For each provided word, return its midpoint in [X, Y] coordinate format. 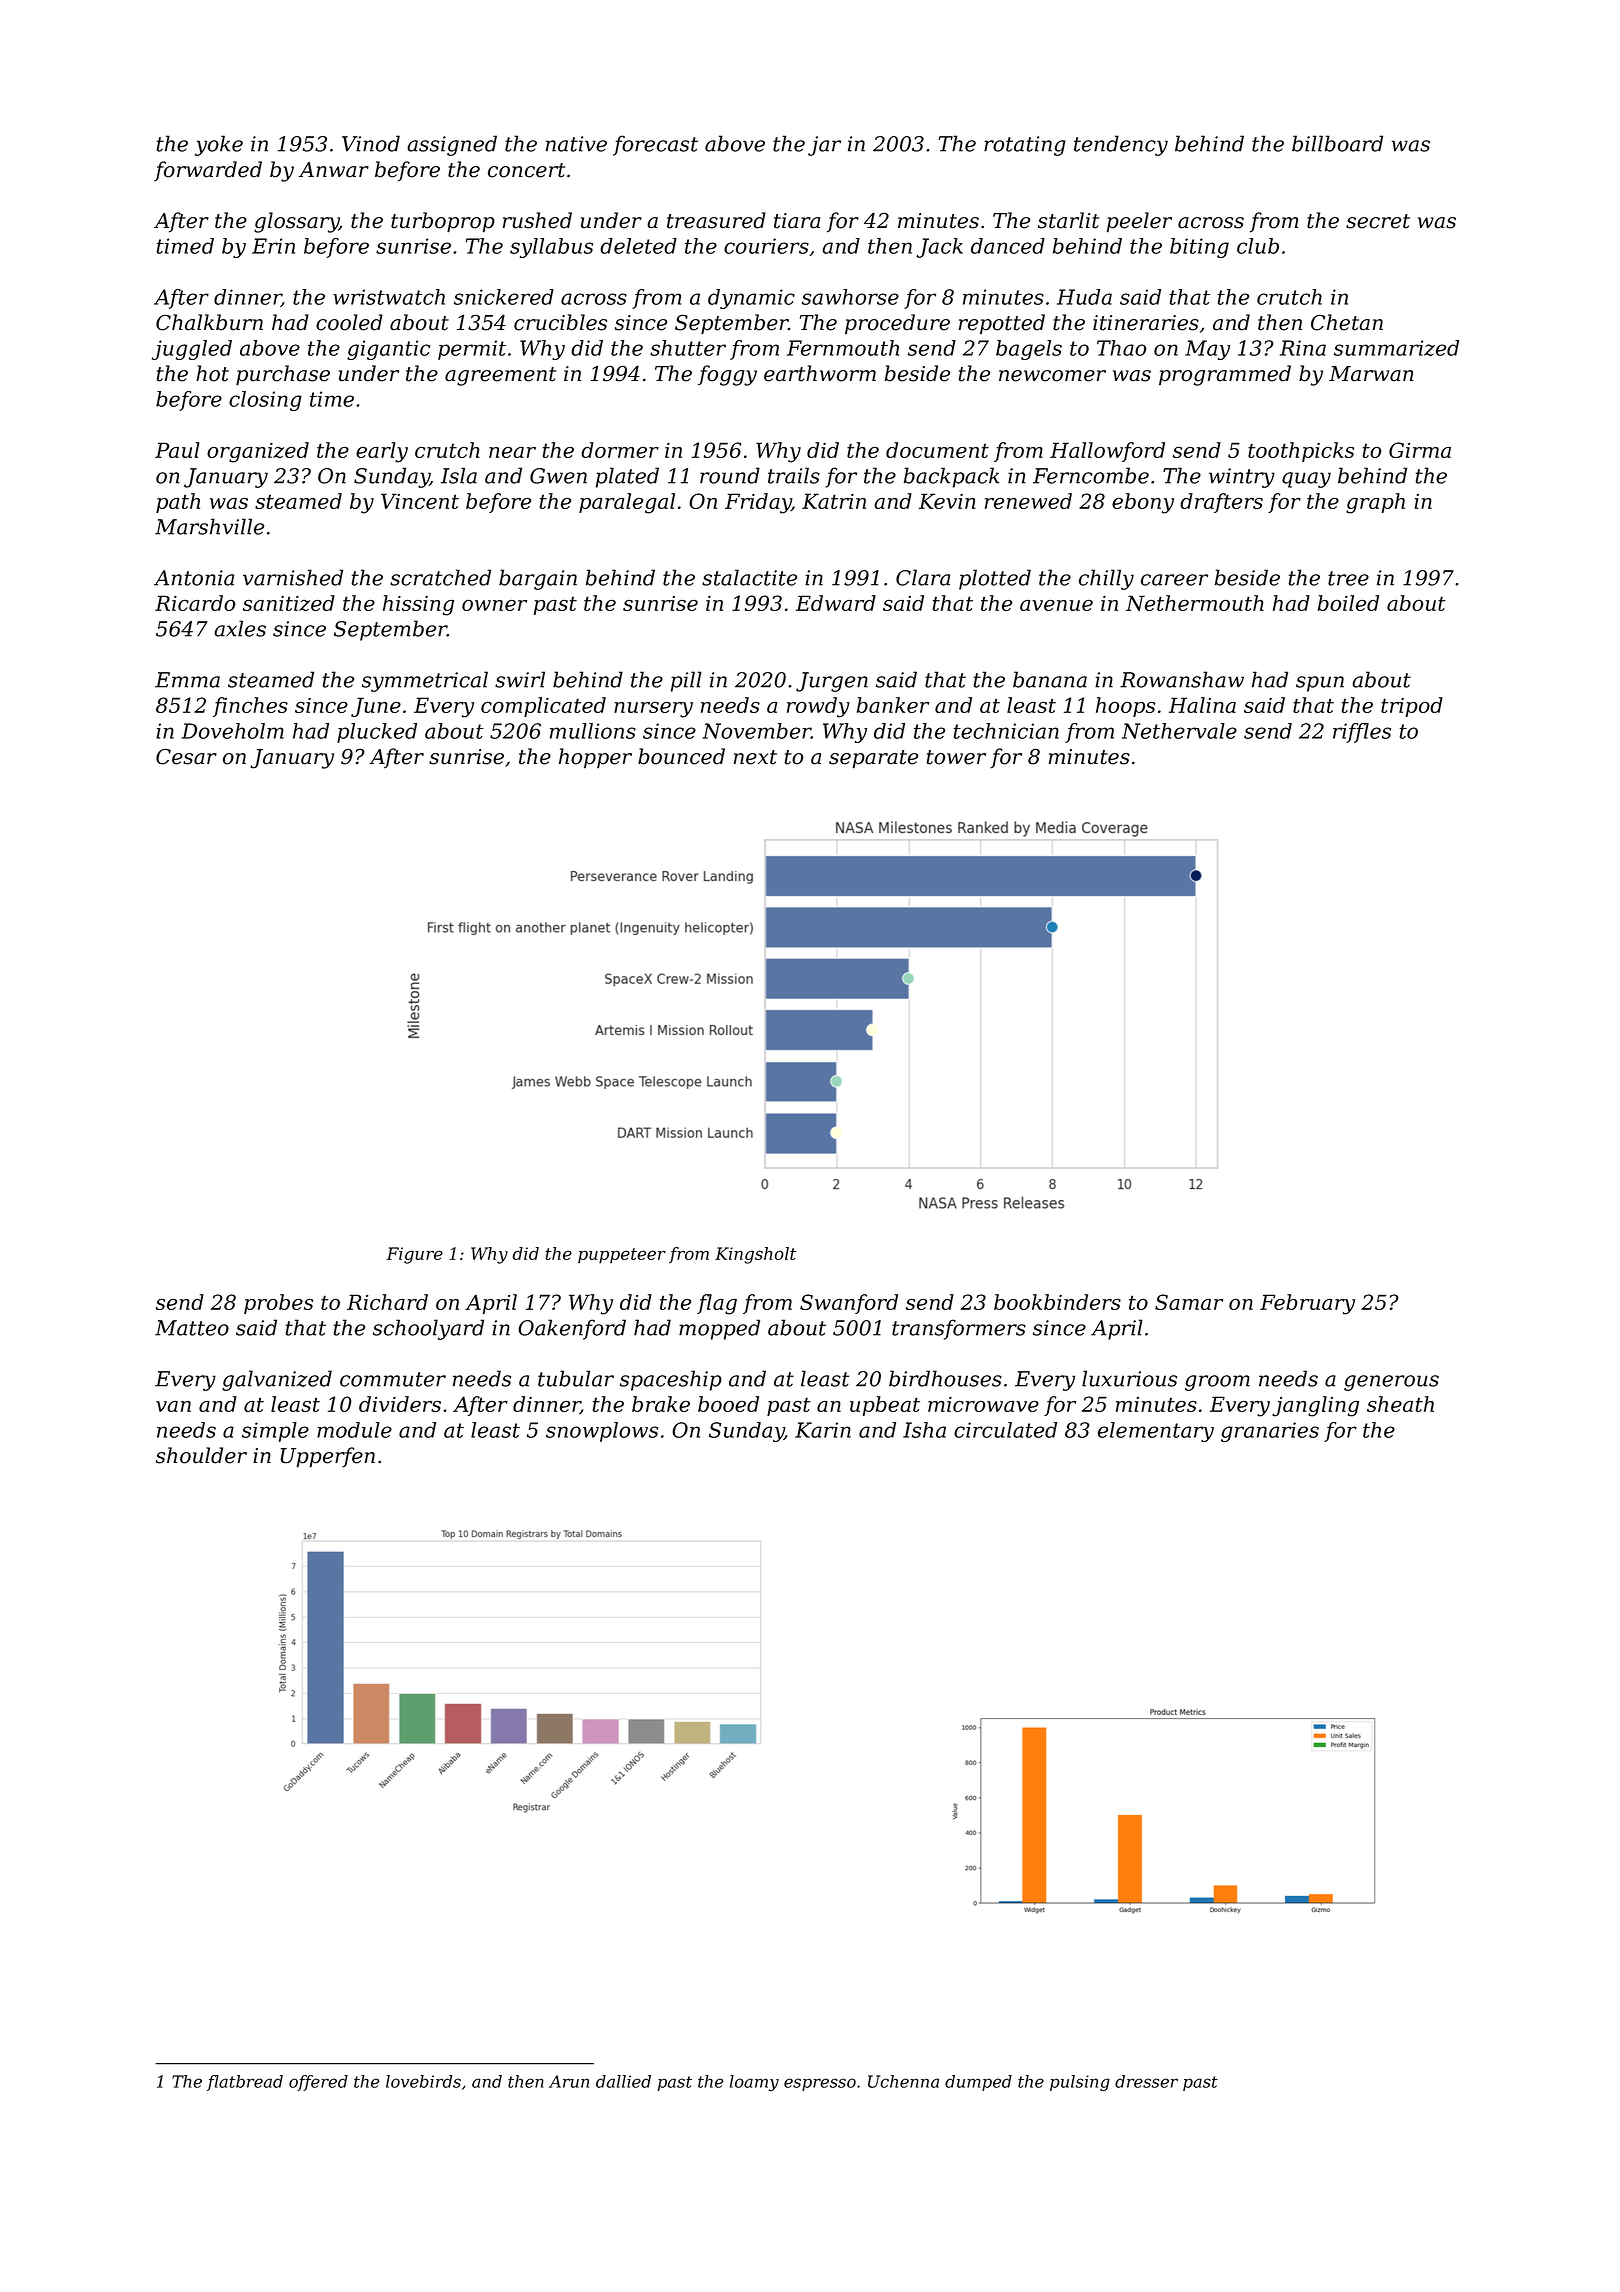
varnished [293, 577]
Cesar [186, 756]
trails [794, 475]
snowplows [602, 1432]
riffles [1362, 733]
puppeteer [622, 1256]
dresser [1146, 2081]
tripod [1412, 707]
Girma [1420, 450]
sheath [1400, 1404]
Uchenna [903, 2081]
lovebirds [423, 2081]
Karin [823, 1430]
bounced [681, 756]
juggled [192, 350]
